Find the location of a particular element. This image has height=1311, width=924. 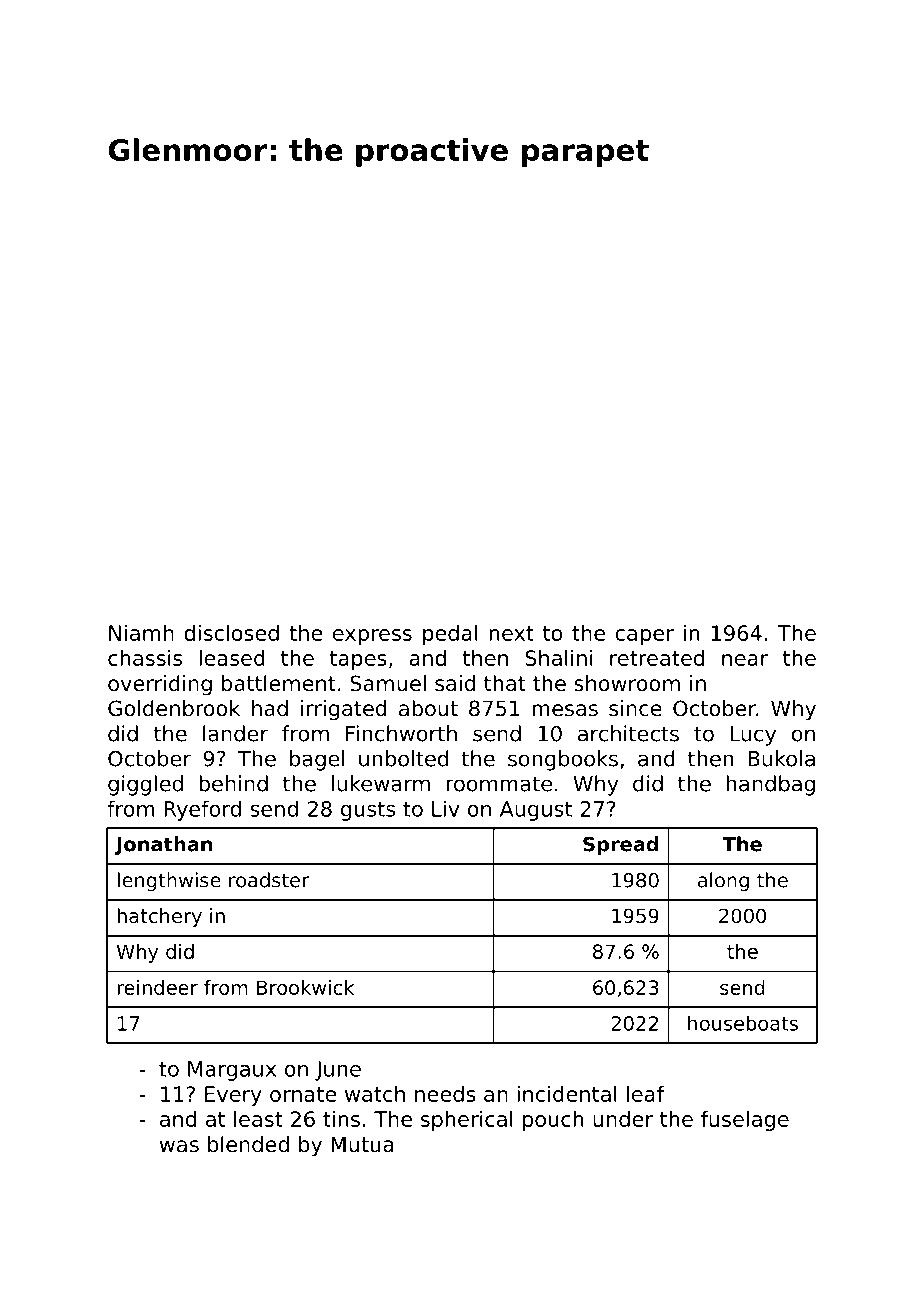

Margaux is located at coordinates (232, 1071).
